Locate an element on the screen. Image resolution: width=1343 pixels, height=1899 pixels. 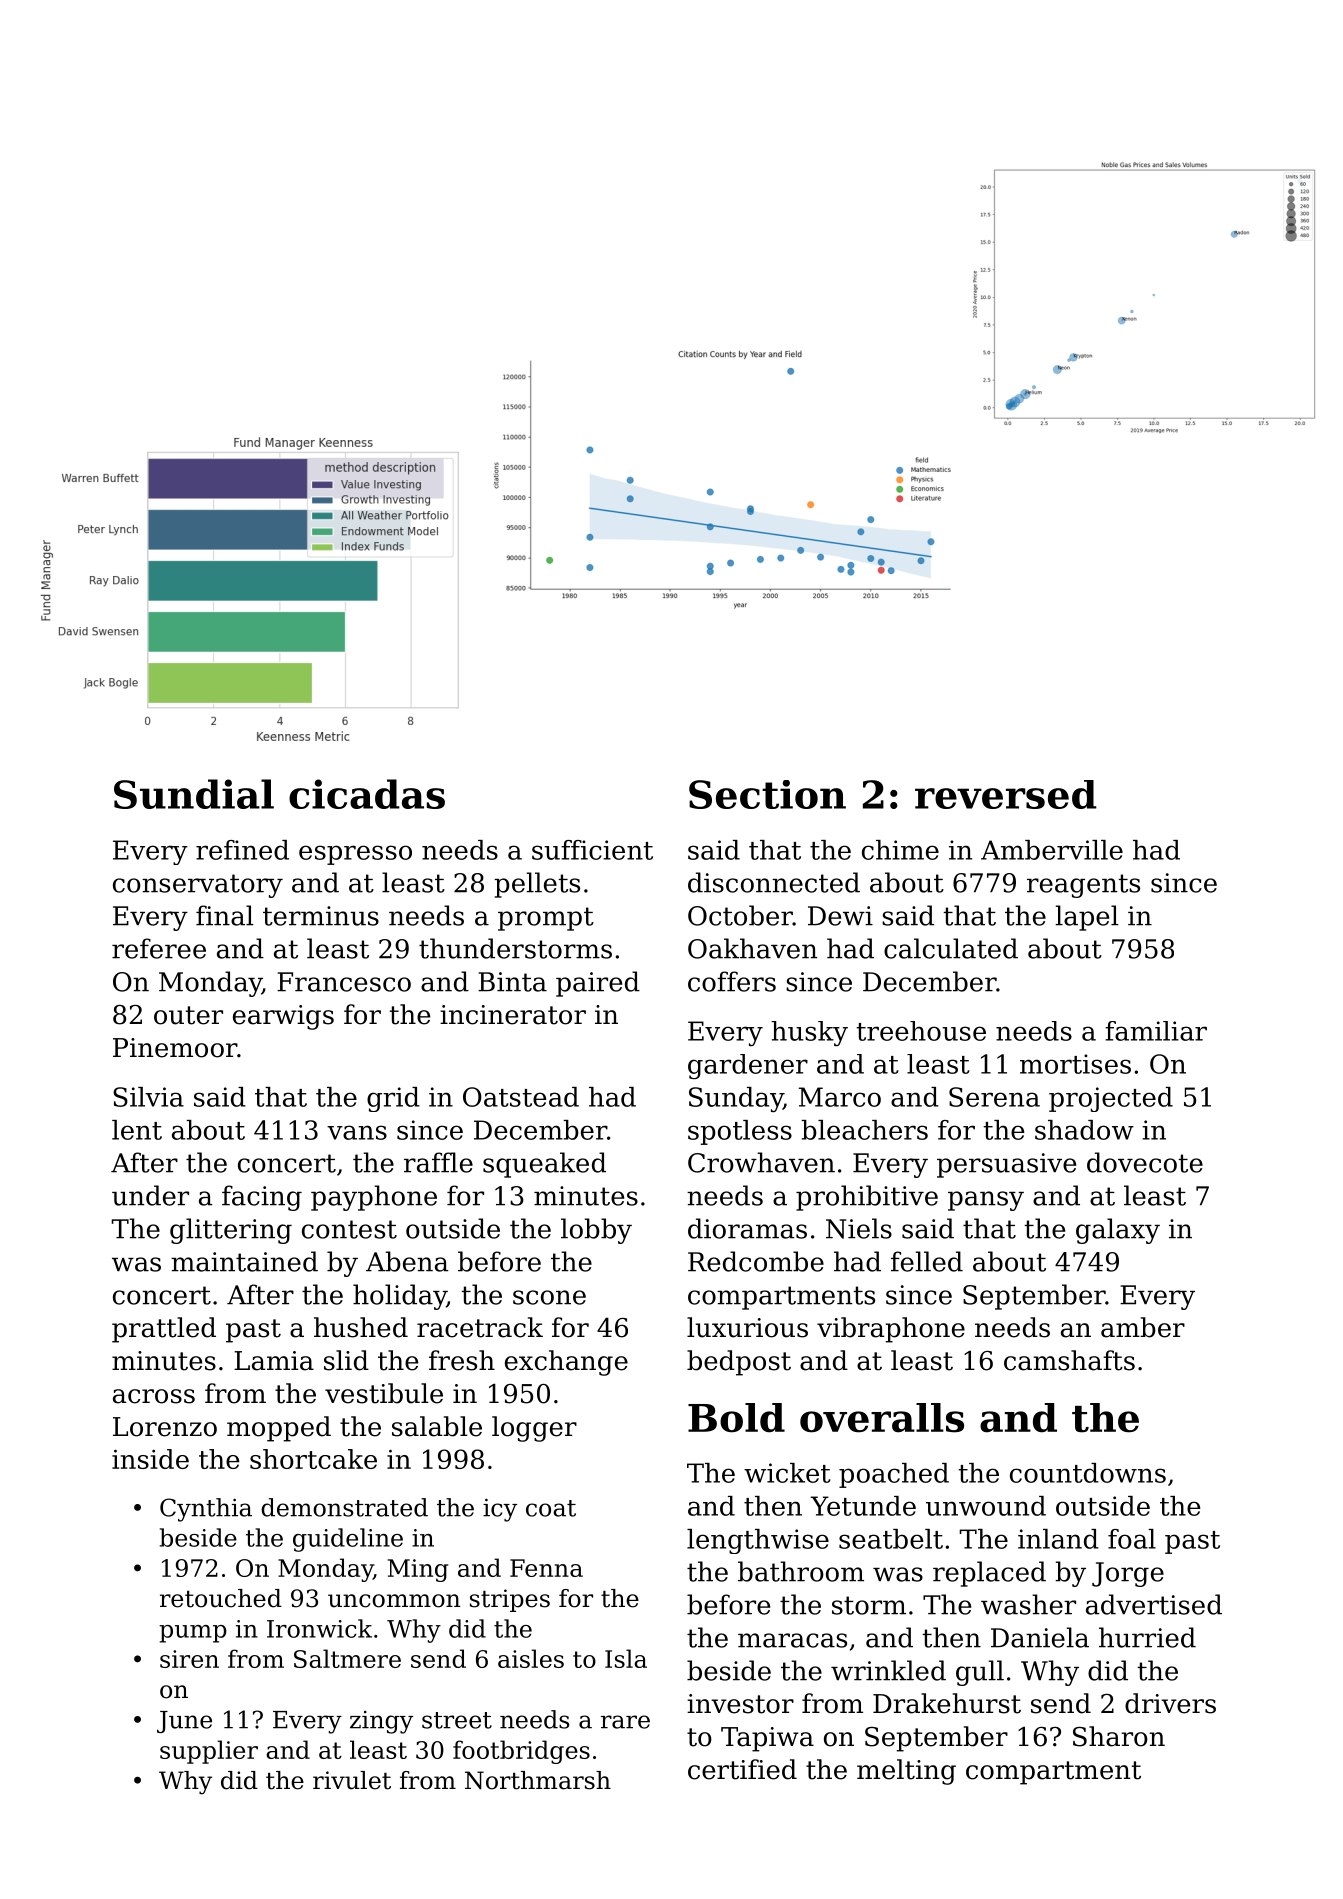
reversed is located at coordinates (1006, 794).
